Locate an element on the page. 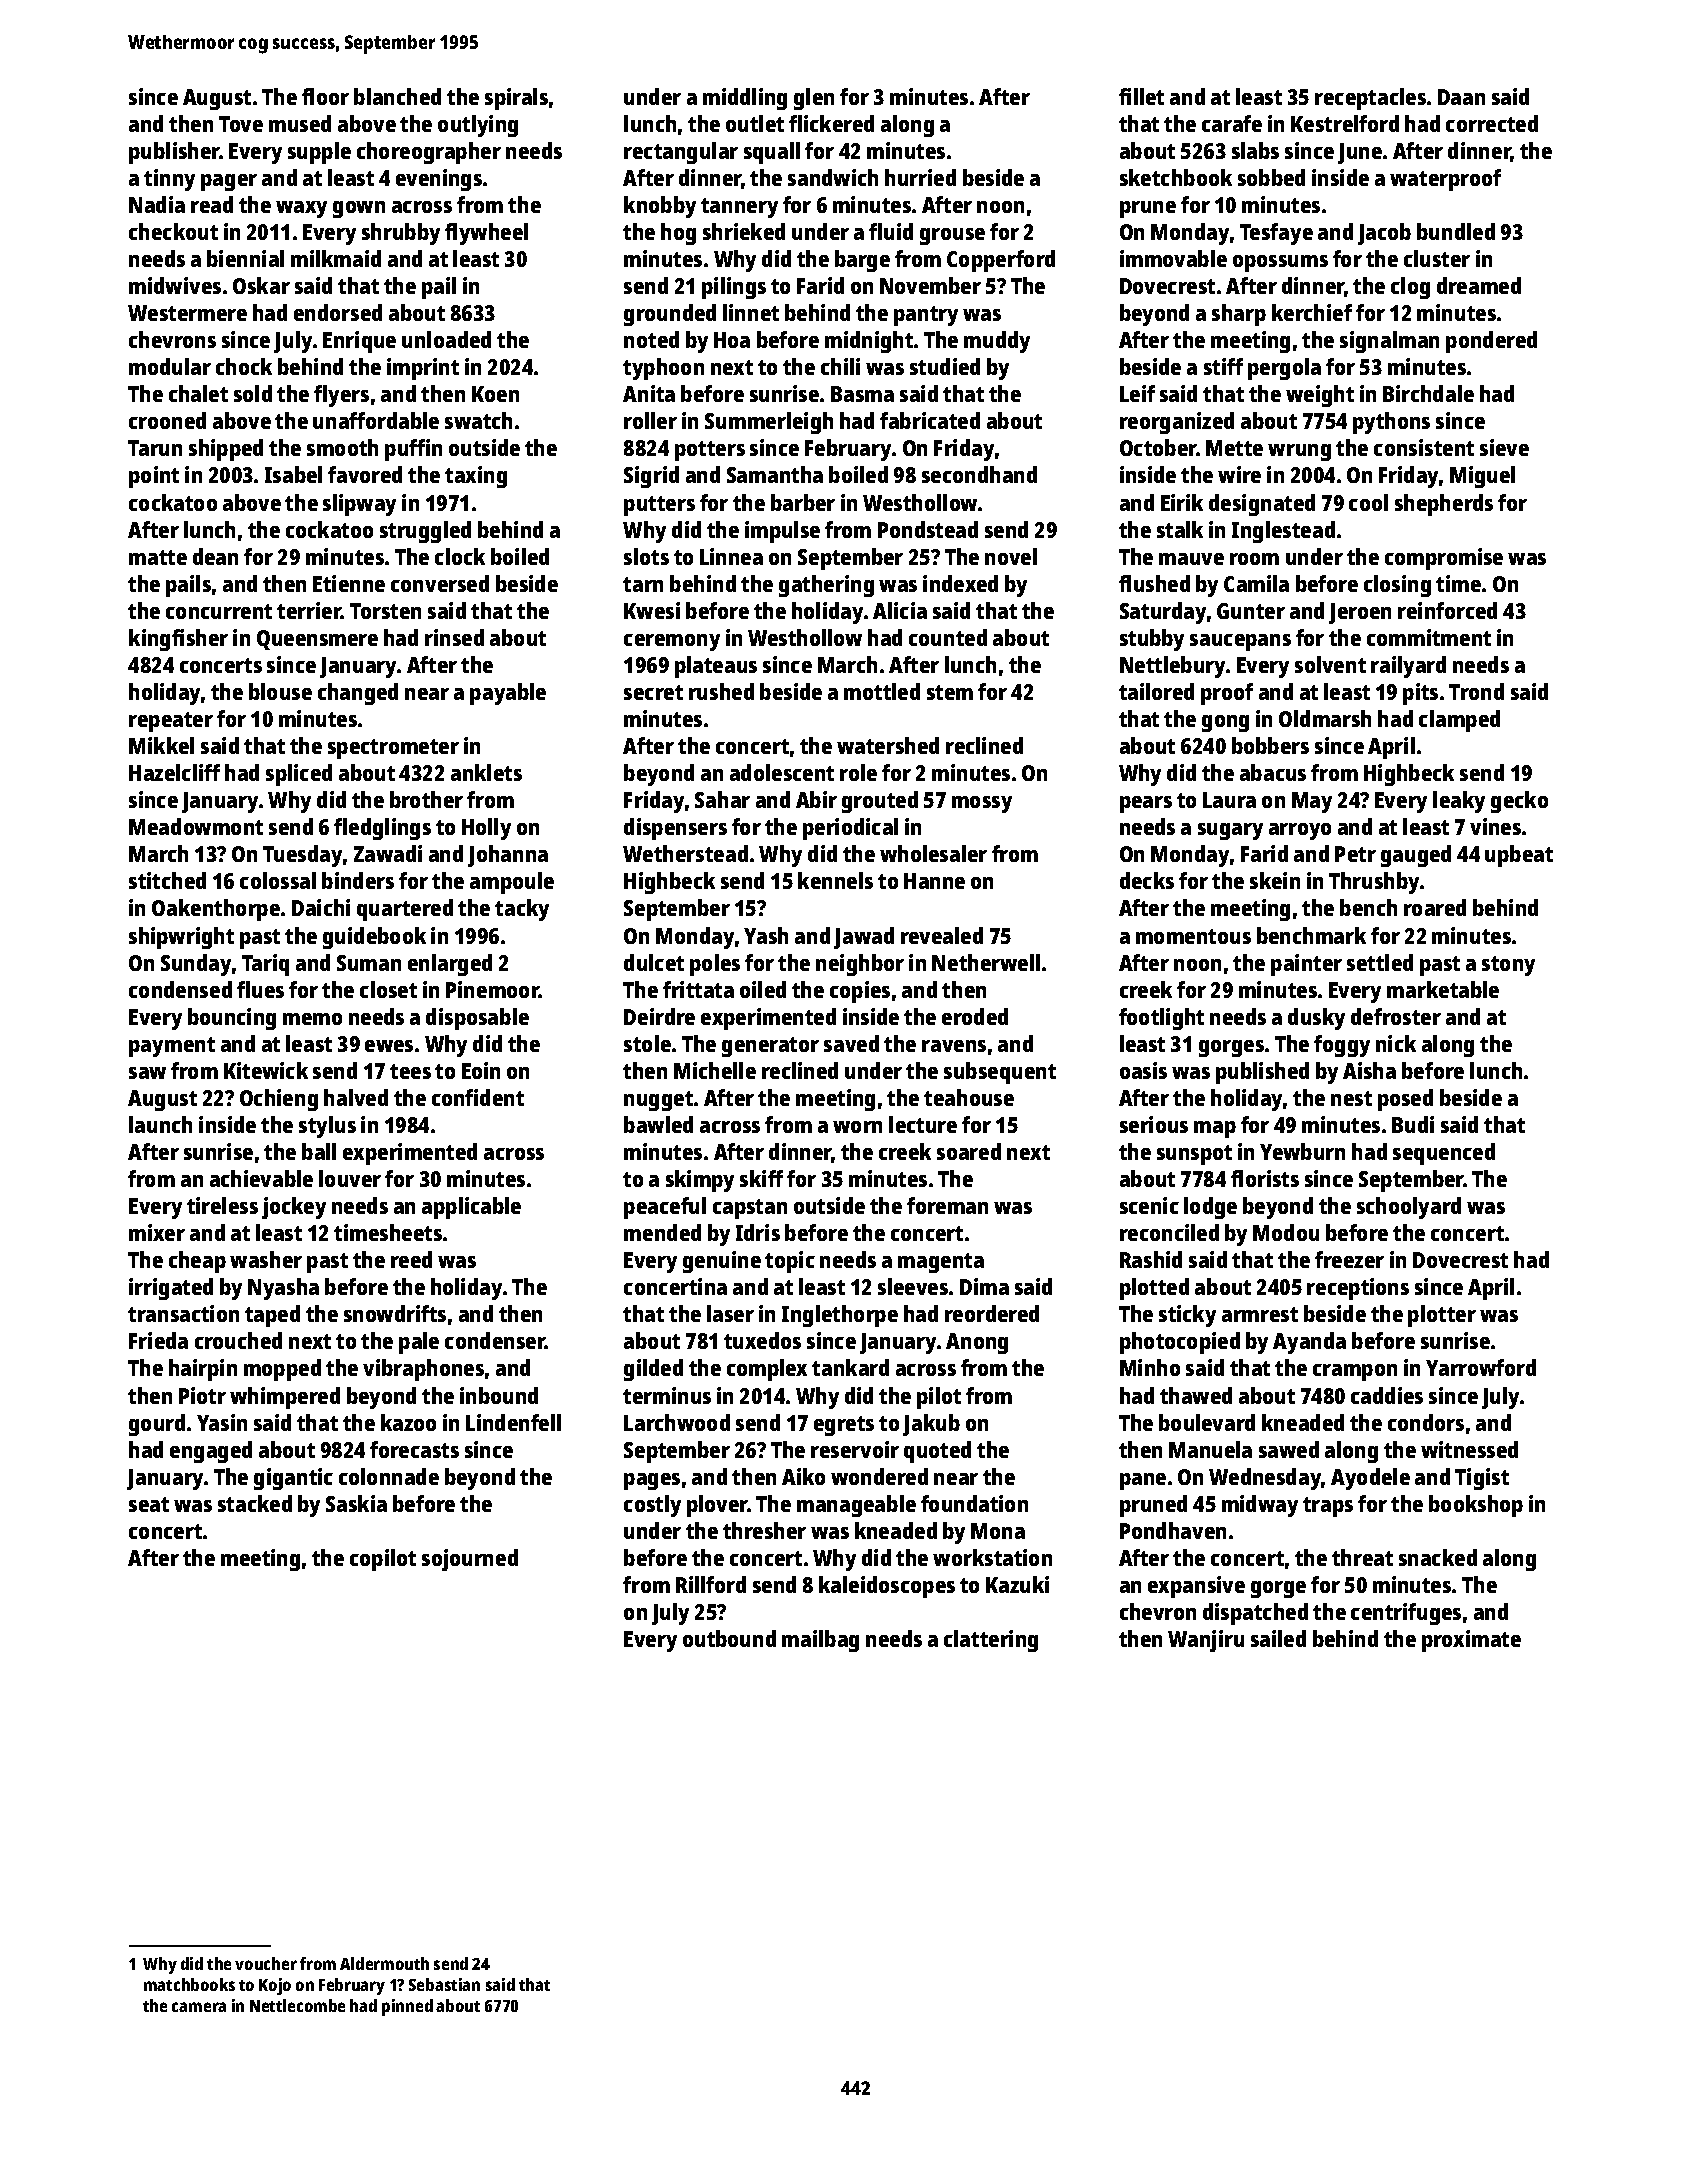  sandwich is located at coordinates (833, 177).
